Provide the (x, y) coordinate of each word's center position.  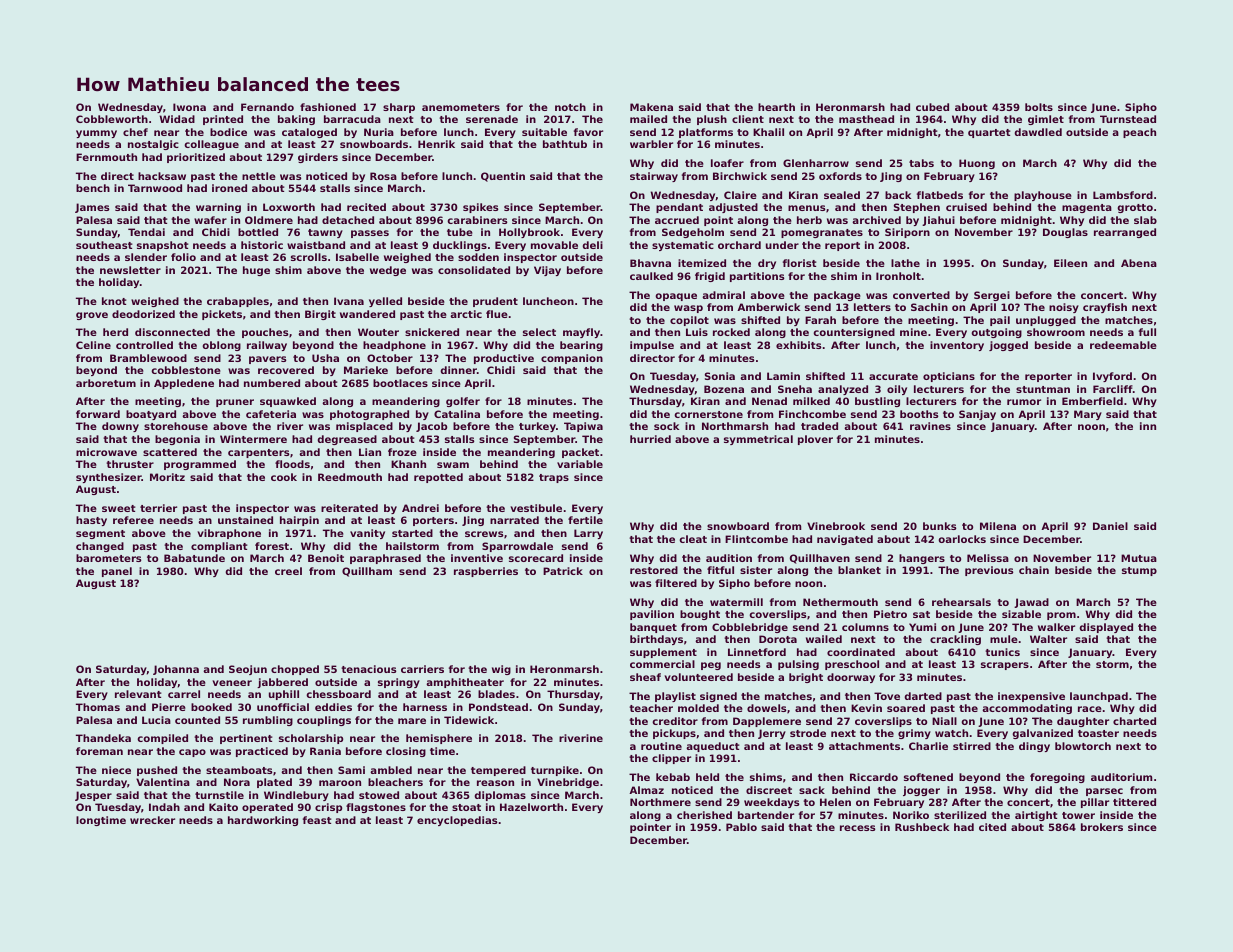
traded (819, 426)
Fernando (267, 107)
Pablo (741, 827)
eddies (333, 707)
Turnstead (1128, 119)
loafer (727, 163)
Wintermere (253, 439)
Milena (998, 526)
